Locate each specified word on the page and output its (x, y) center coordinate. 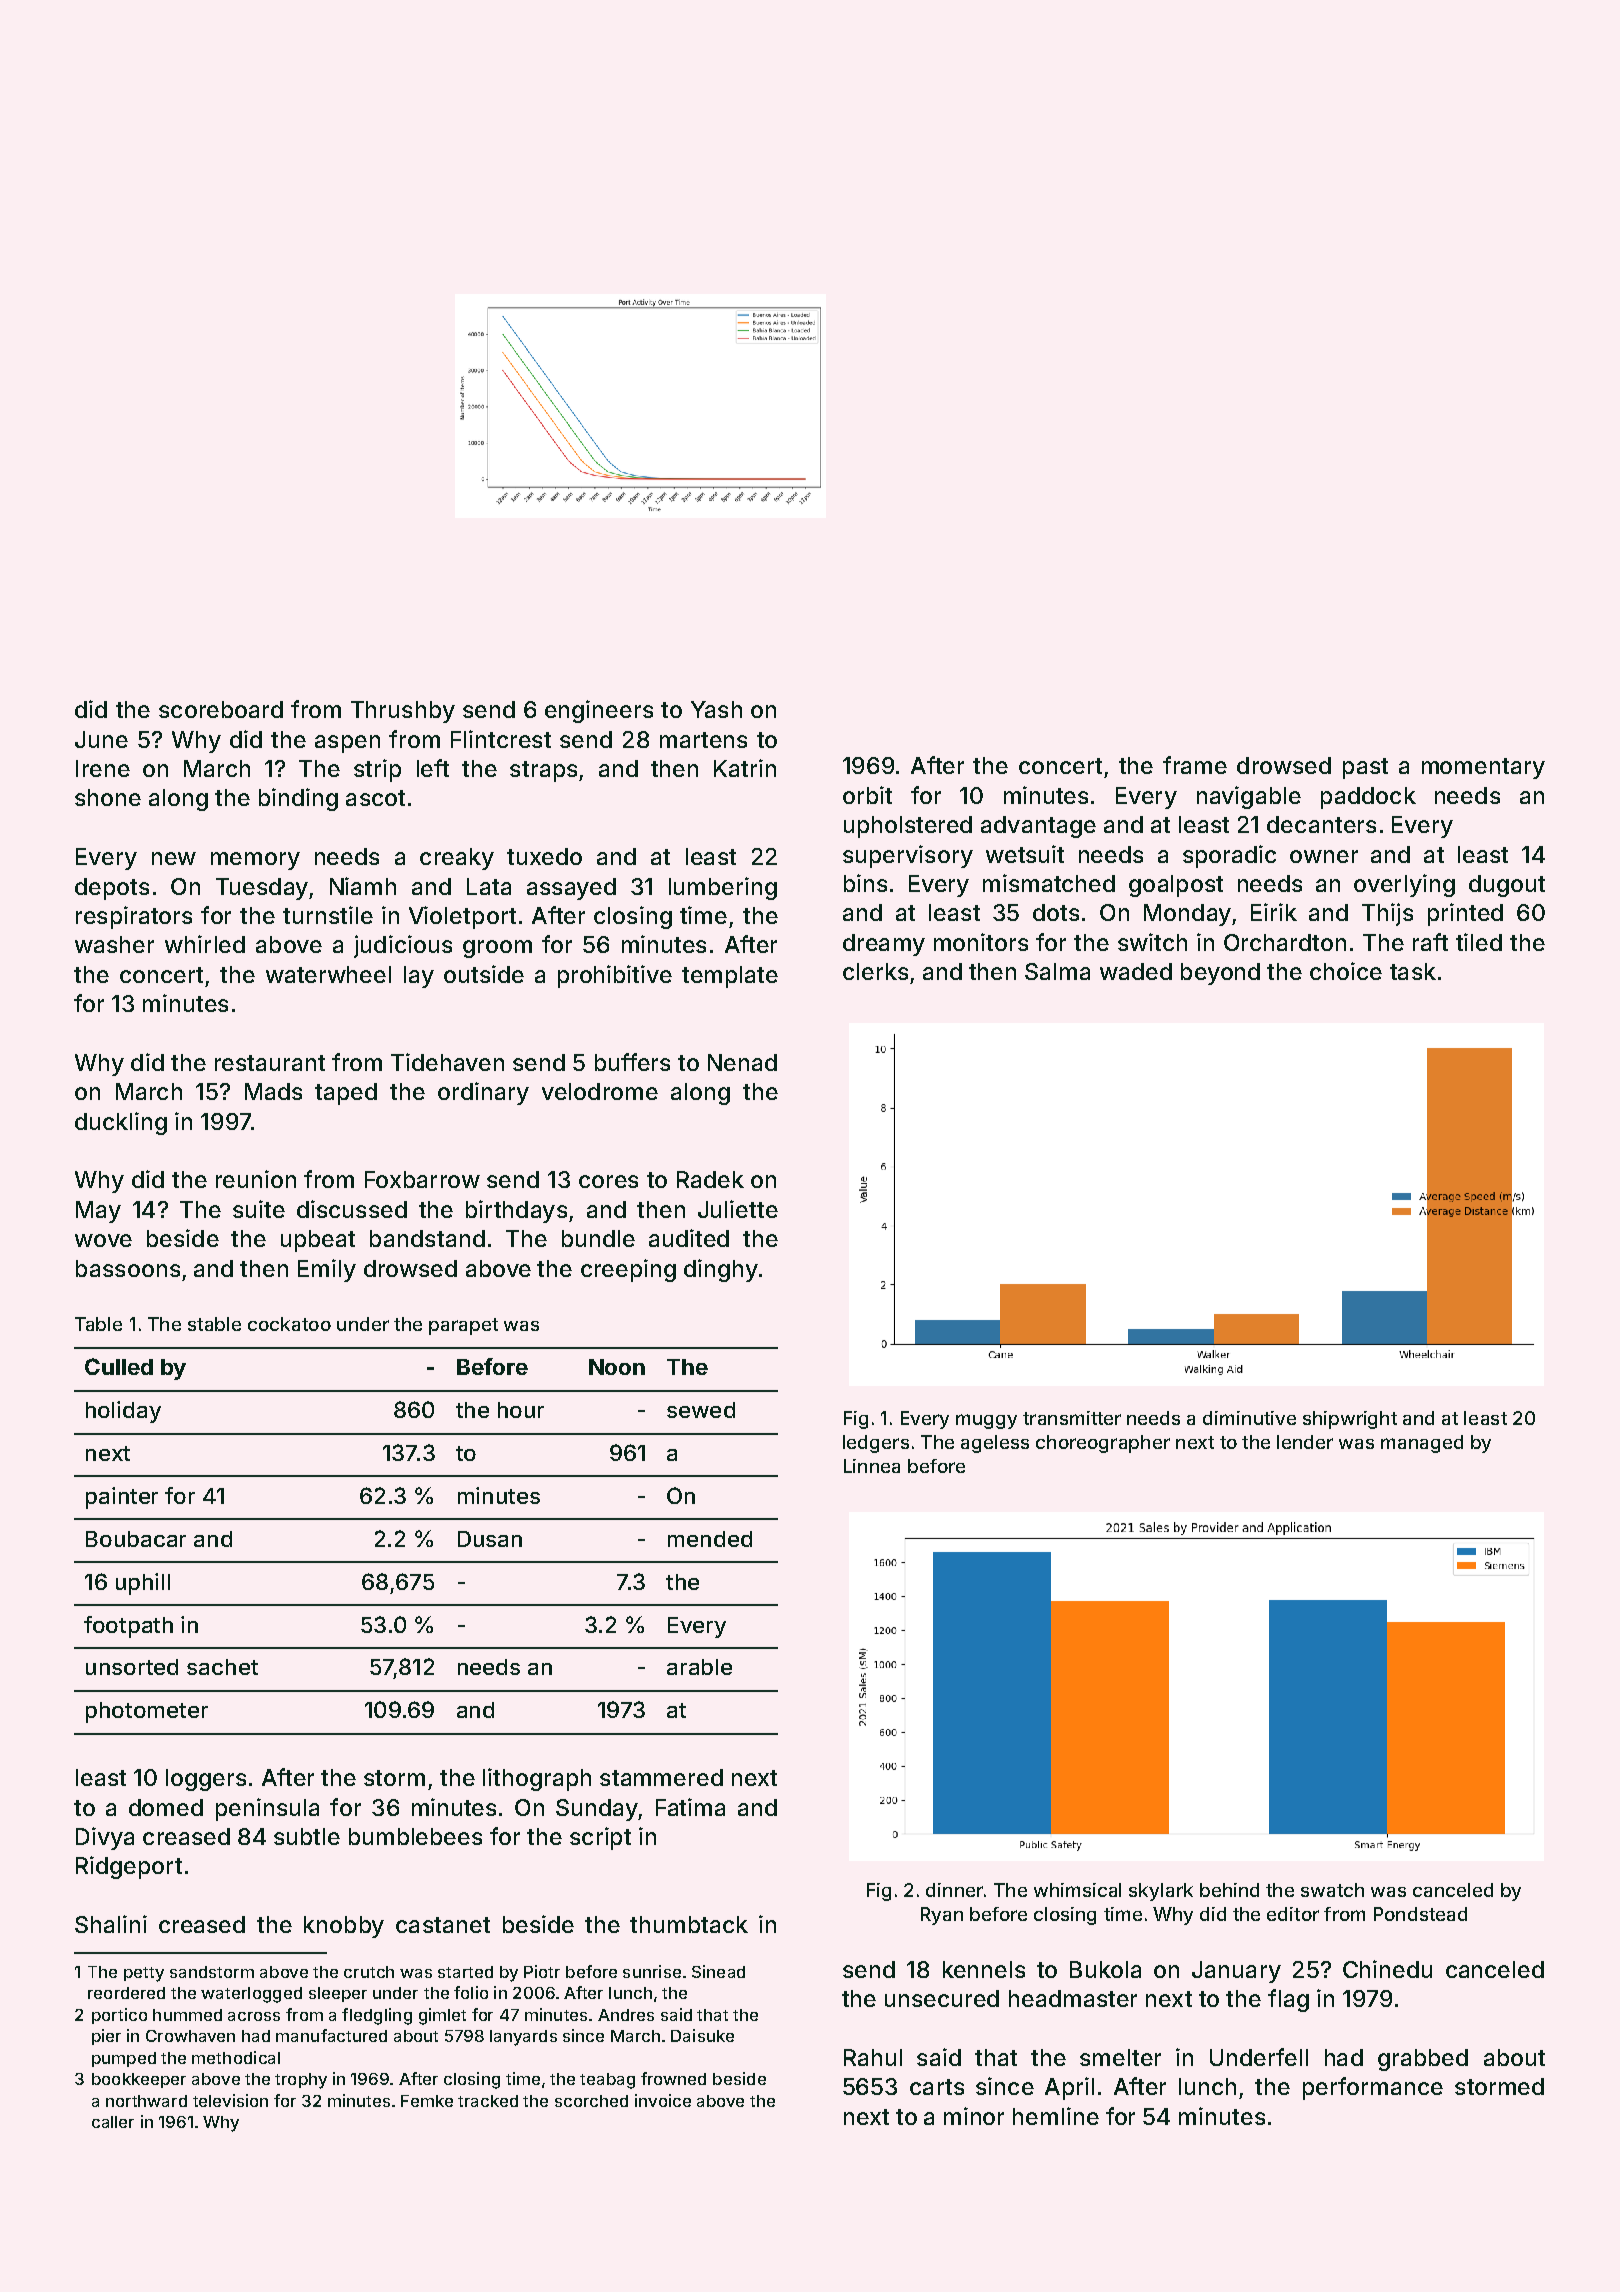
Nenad (742, 1062)
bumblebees (415, 1836)
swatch (1332, 1890)
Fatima (690, 1807)
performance (1373, 2088)
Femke (427, 2101)
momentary (1483, 768)
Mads (273, 1091)
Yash (716, 709)
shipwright (1350, 1420)
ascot (375, 798)
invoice (663, 2100)
